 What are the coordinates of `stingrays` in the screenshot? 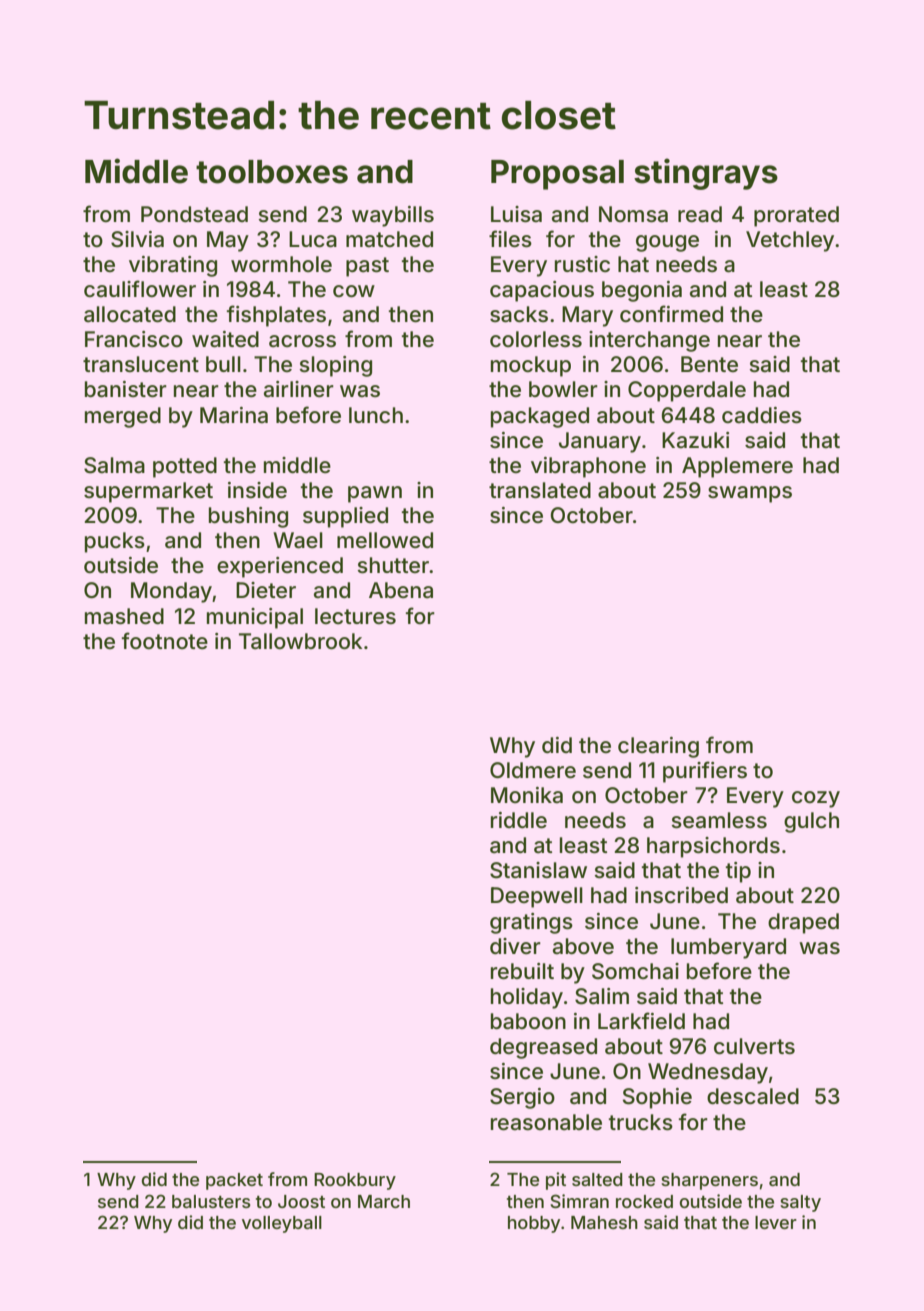 It's located at (706, 174).
